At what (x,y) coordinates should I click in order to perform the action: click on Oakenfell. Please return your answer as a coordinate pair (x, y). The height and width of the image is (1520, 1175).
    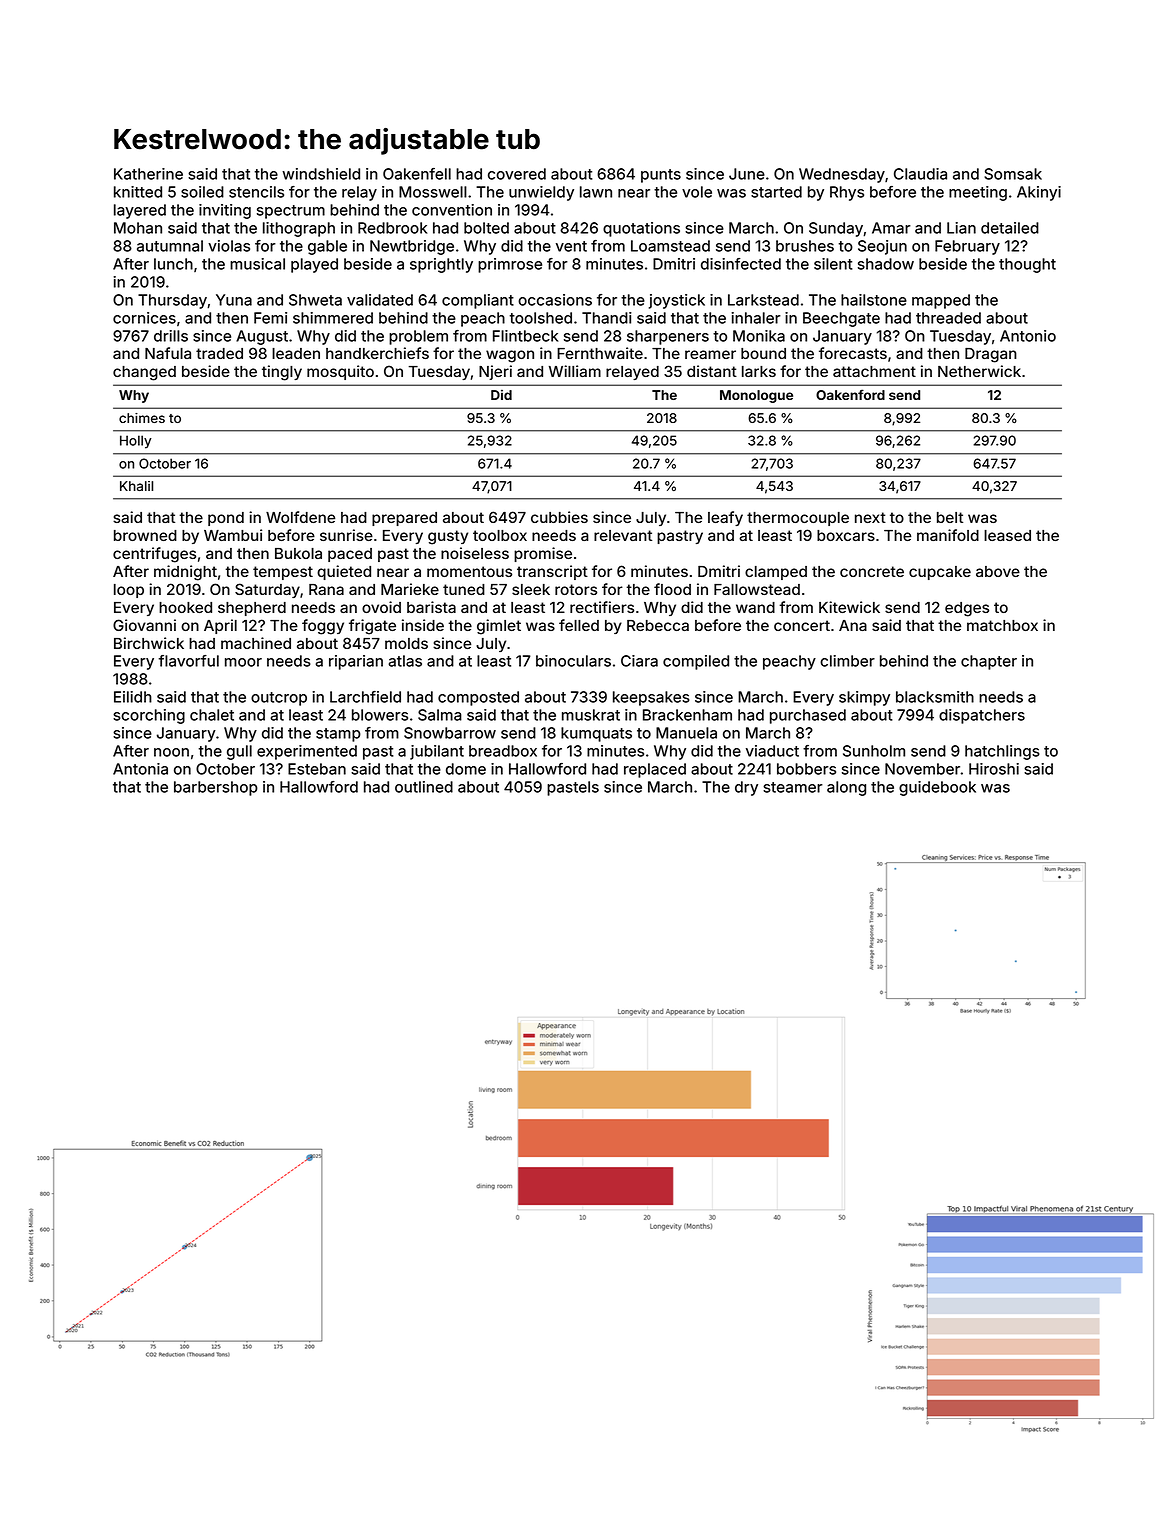
    Looking at the image, I should click on (417, 174).
